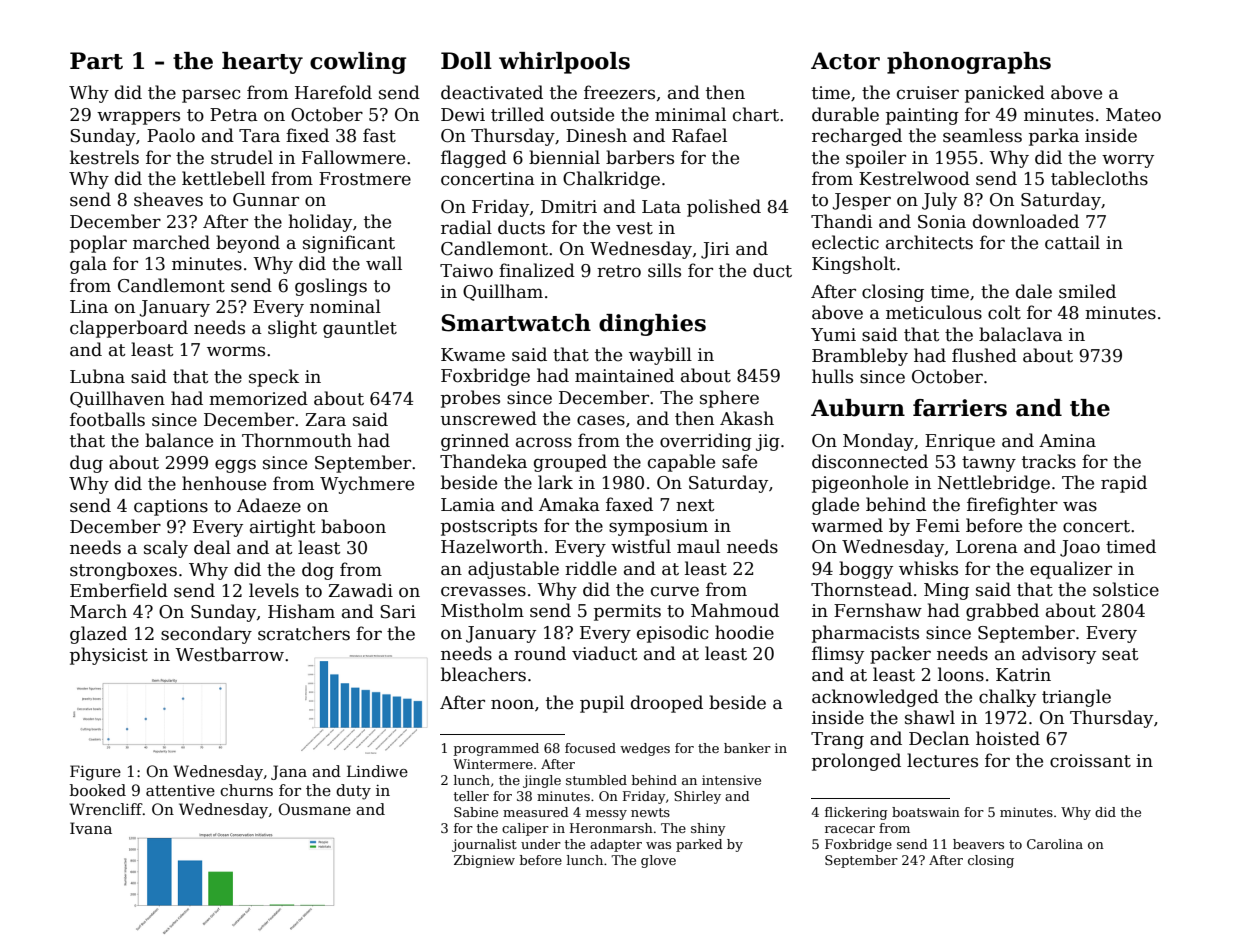 This document has height=952, width=1233. Describe the element at coordinates (845, 61) in the document. I see `Actor` at that location.
